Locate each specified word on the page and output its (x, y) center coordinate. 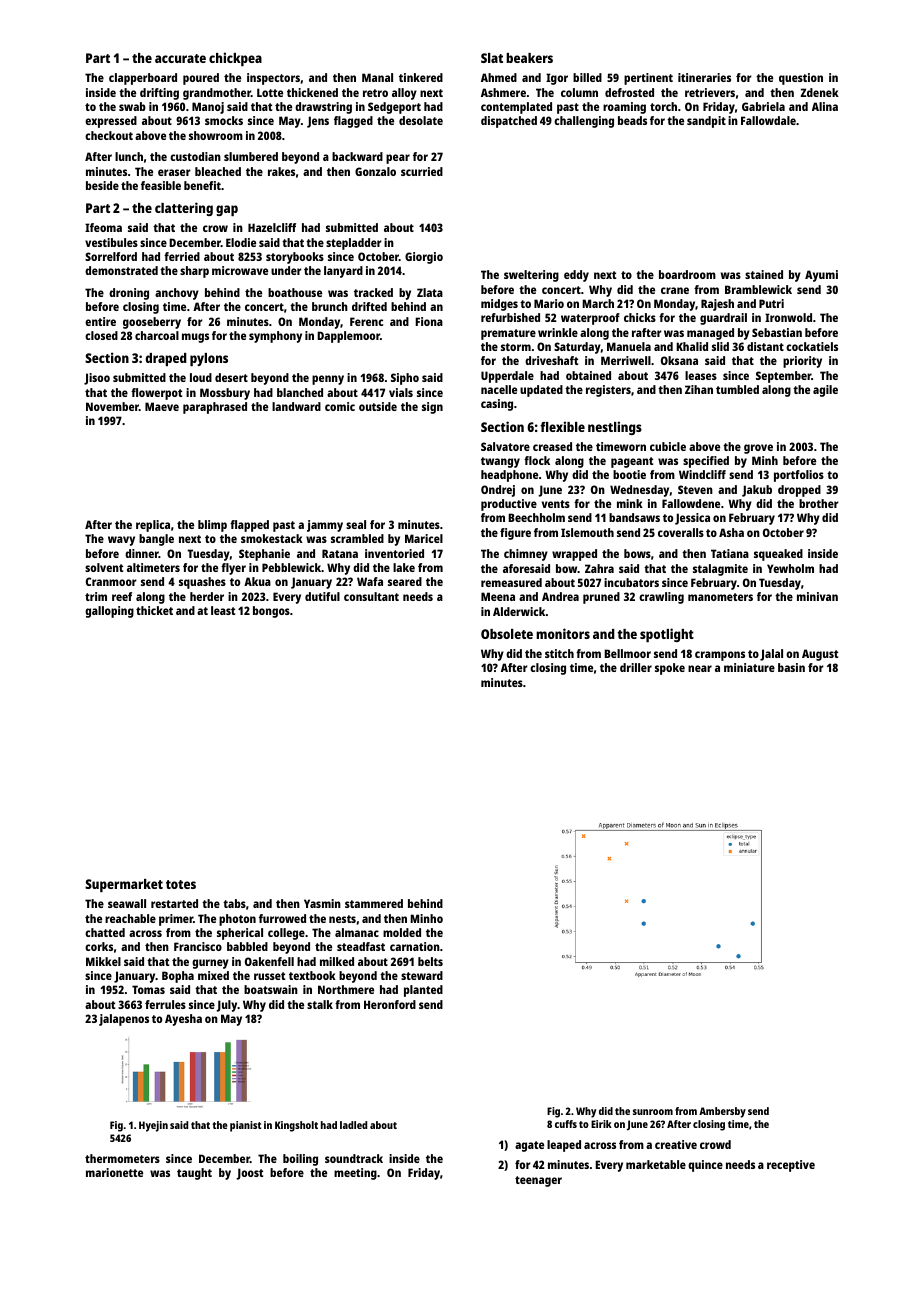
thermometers (122, 1158)
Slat (492, 58)
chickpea (235, 59)
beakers (529, 58)
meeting (355, 1174)
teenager (538, 1181)
